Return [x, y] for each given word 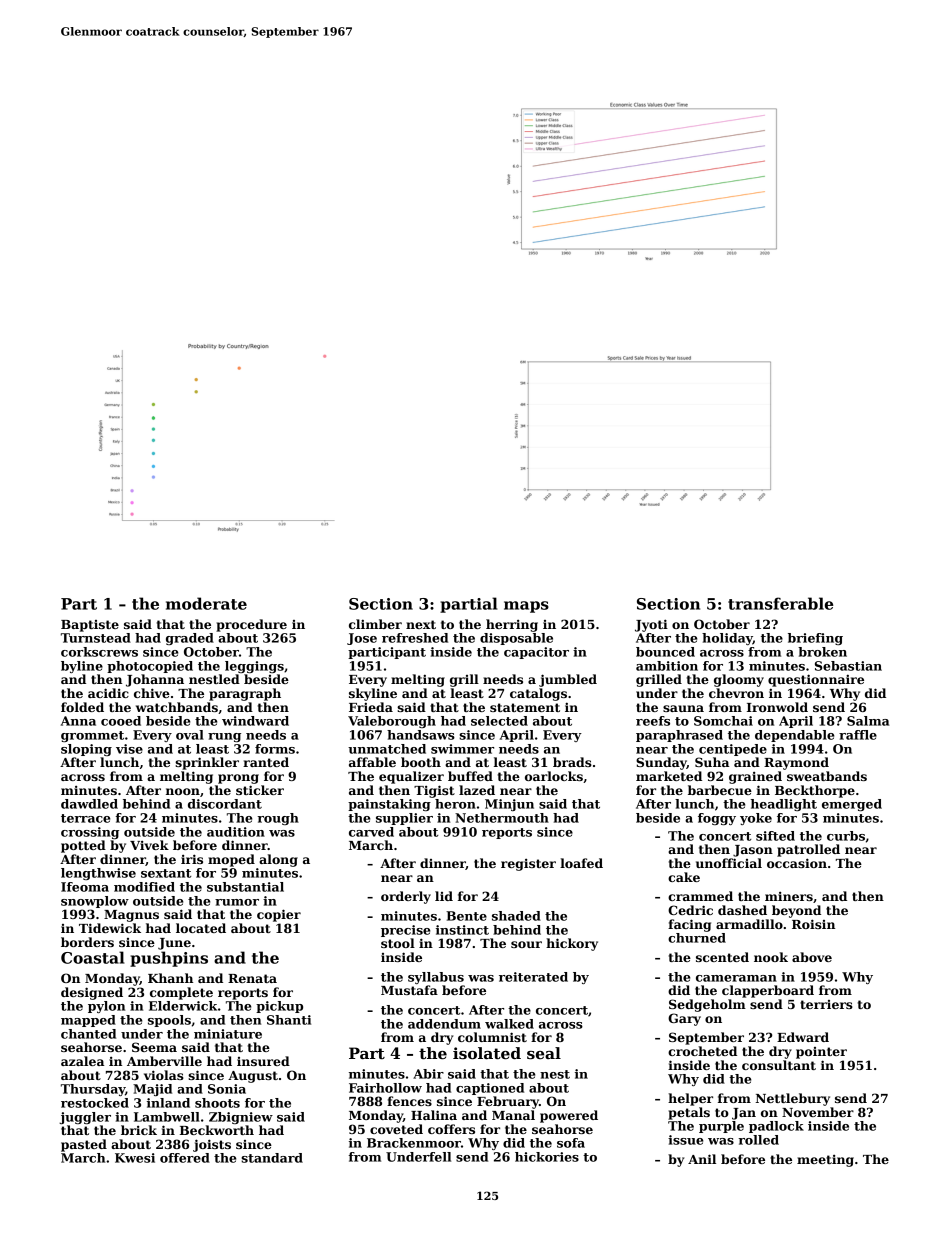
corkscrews [99, 652]
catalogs [538, 694]
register [528, 865]
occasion [797, 863]
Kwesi [135, 1158]
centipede [733, 750]
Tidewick [110, 928]
